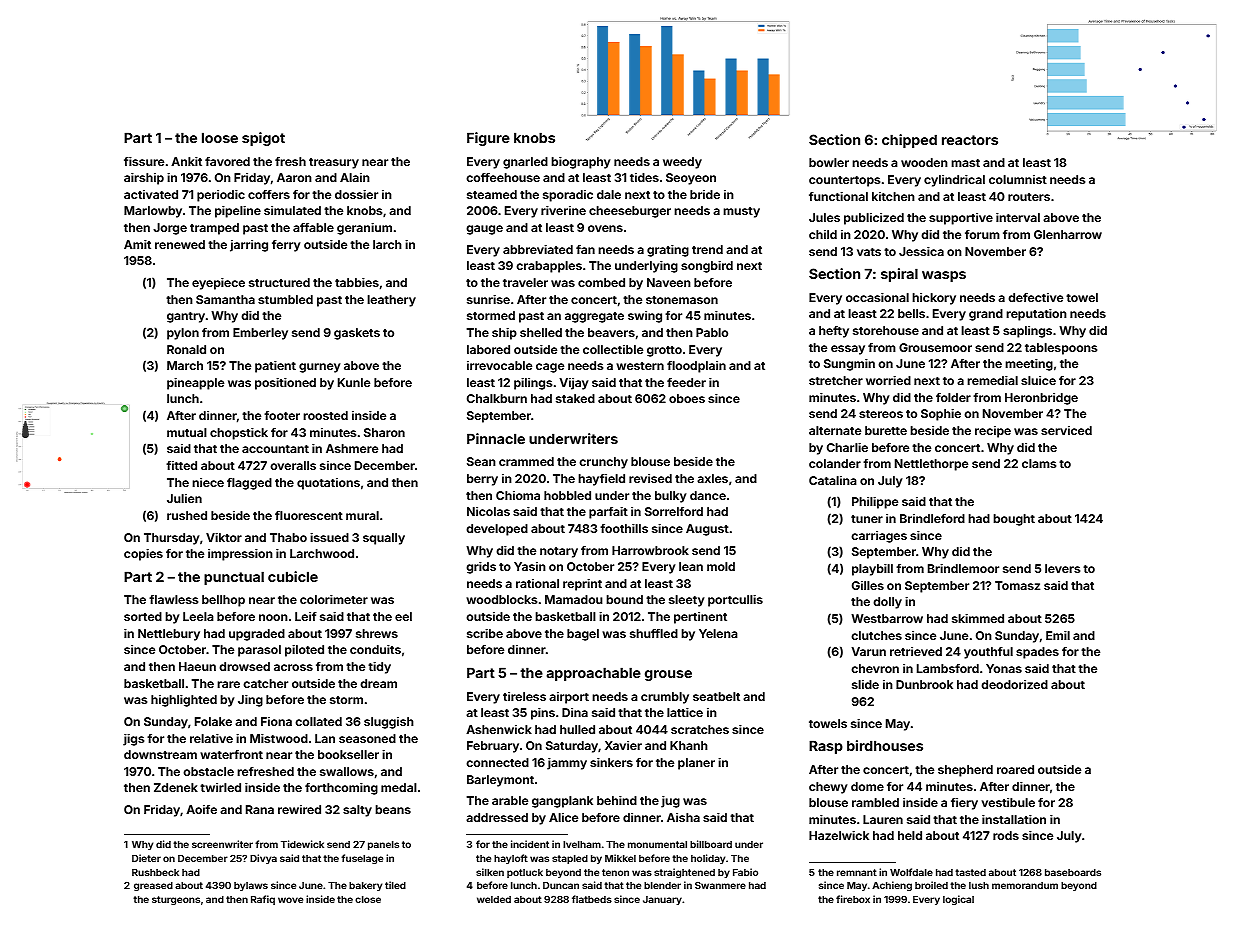 This screenshot has height=952, width=1233. I want to click on sturgeons, so click(176, 900).
